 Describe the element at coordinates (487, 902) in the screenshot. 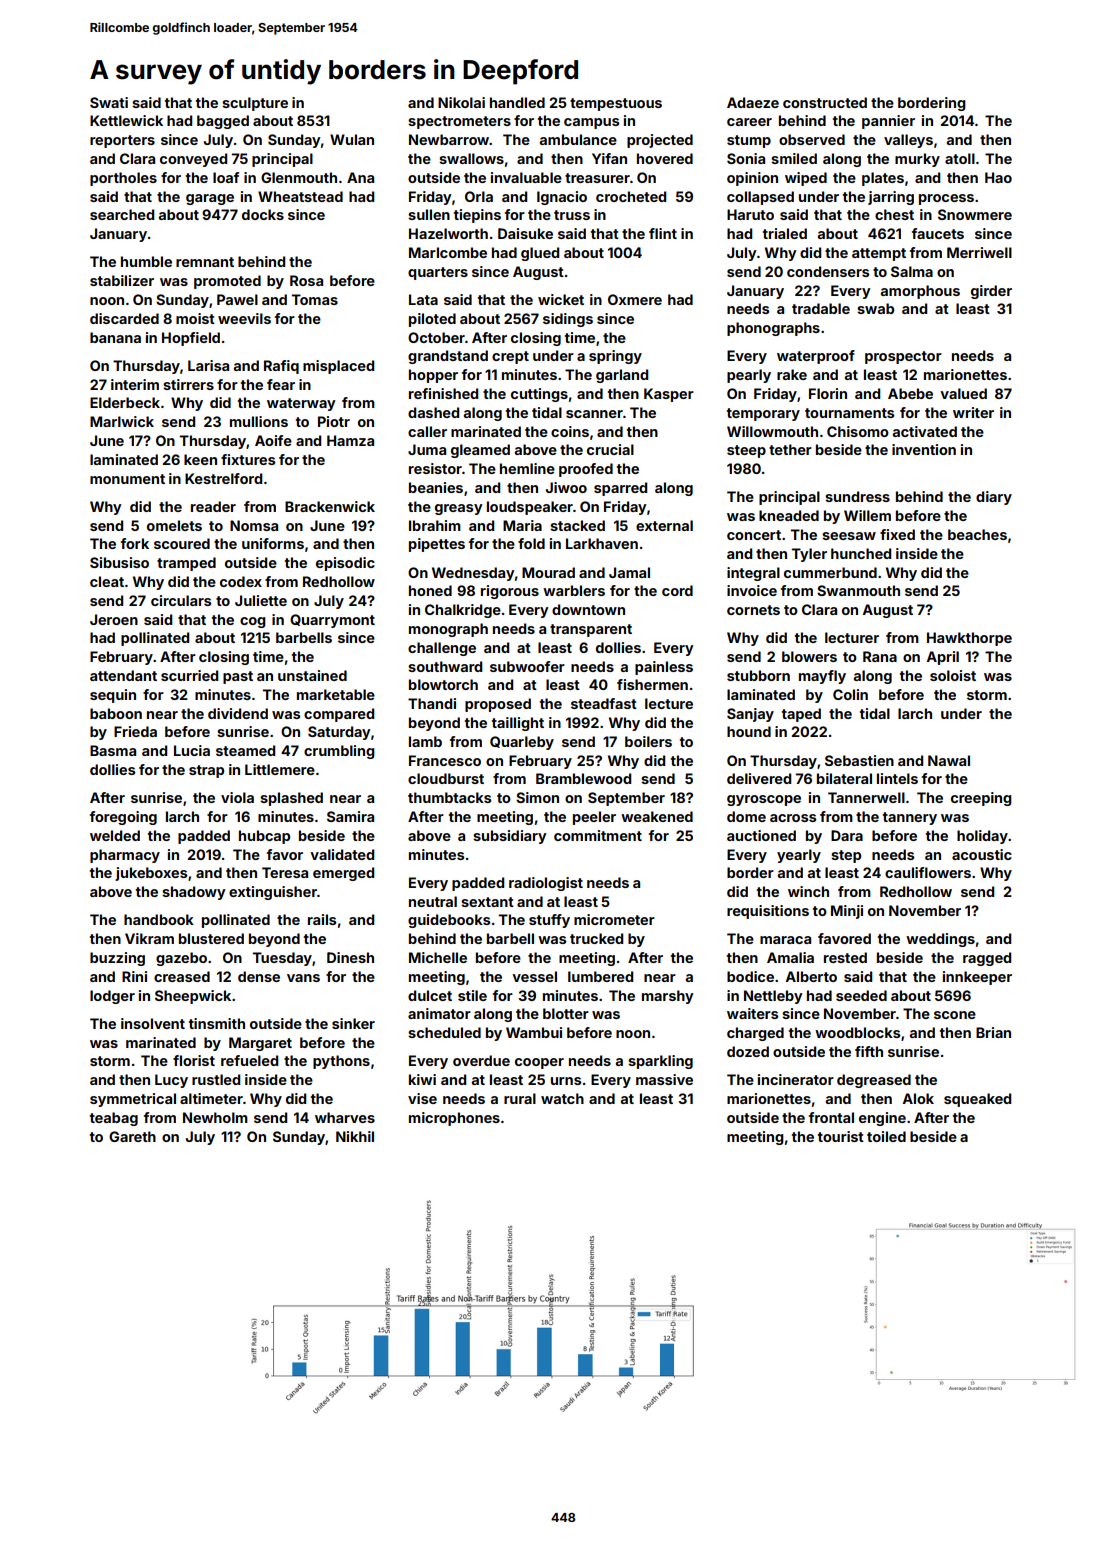

I see `sextant` at that location.
